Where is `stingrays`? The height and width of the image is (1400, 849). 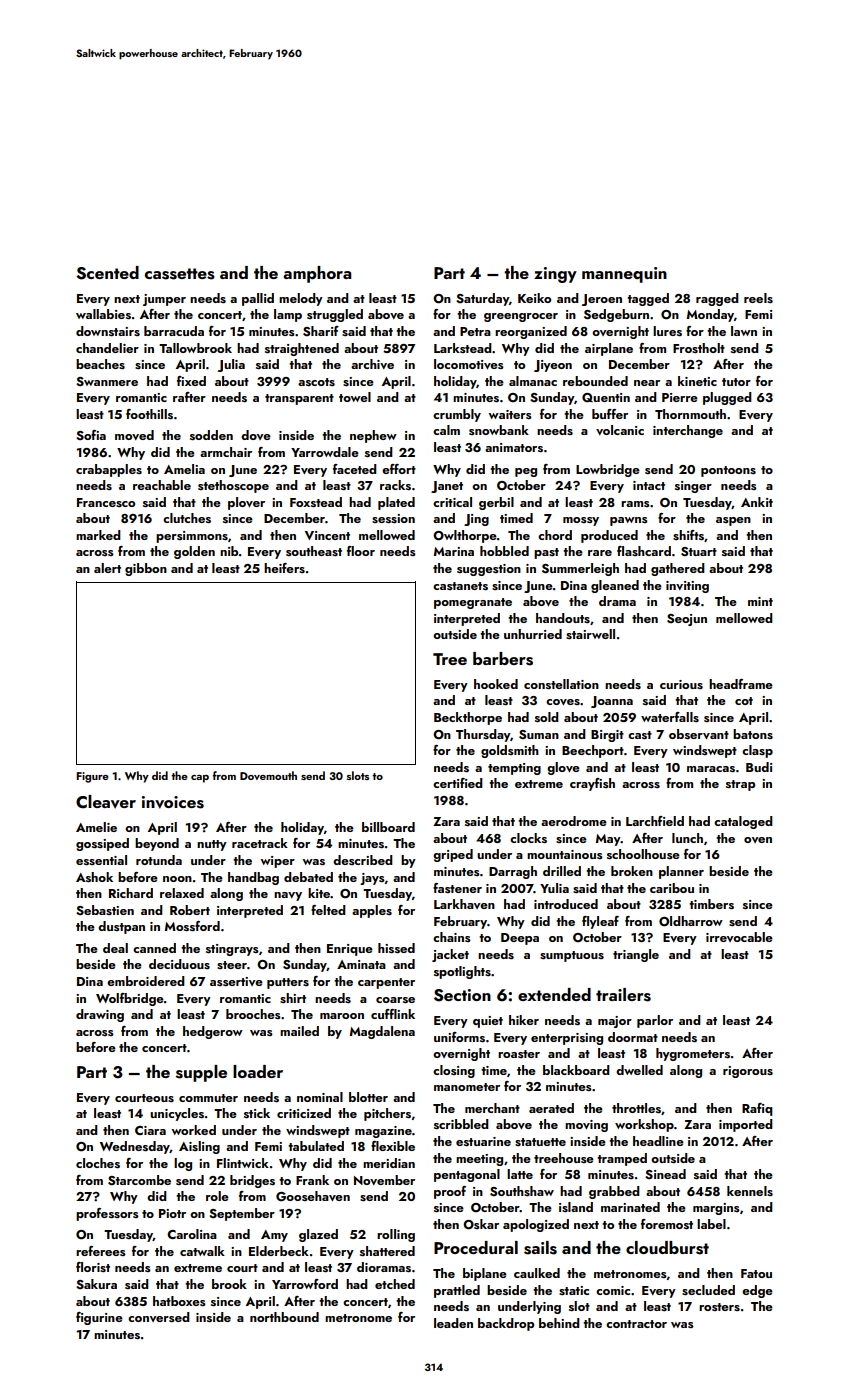 stingrays is located at coordinates (232, 950).
